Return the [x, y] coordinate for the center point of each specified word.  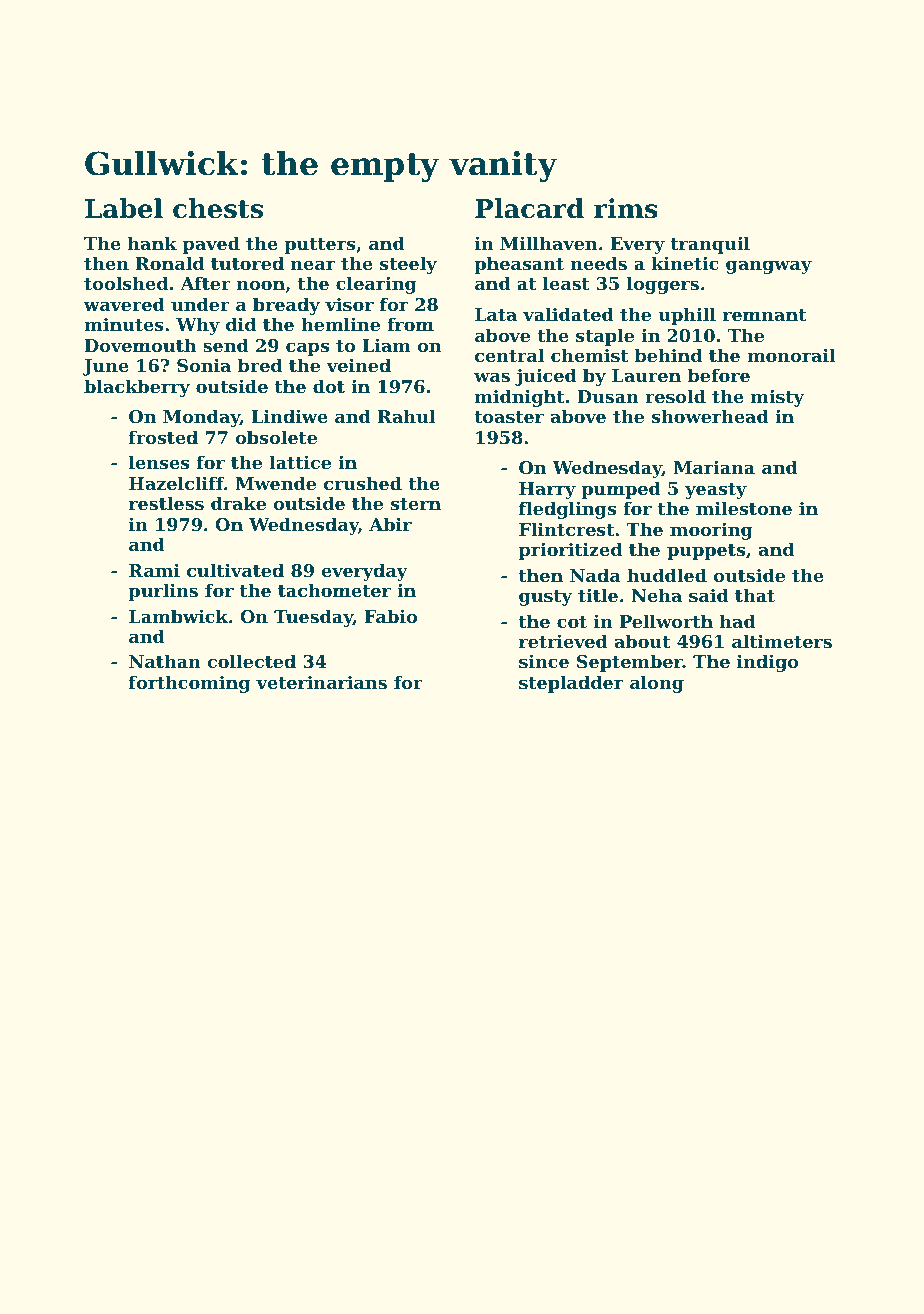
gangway [769, 267]
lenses [159, 462]
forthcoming [189, 684]
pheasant [519, 265]
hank [152, 243]
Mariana [714, 467]
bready [286, 306]
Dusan [608, 396]
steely [408, 265]
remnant [764, 315]
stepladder [571, 684]
